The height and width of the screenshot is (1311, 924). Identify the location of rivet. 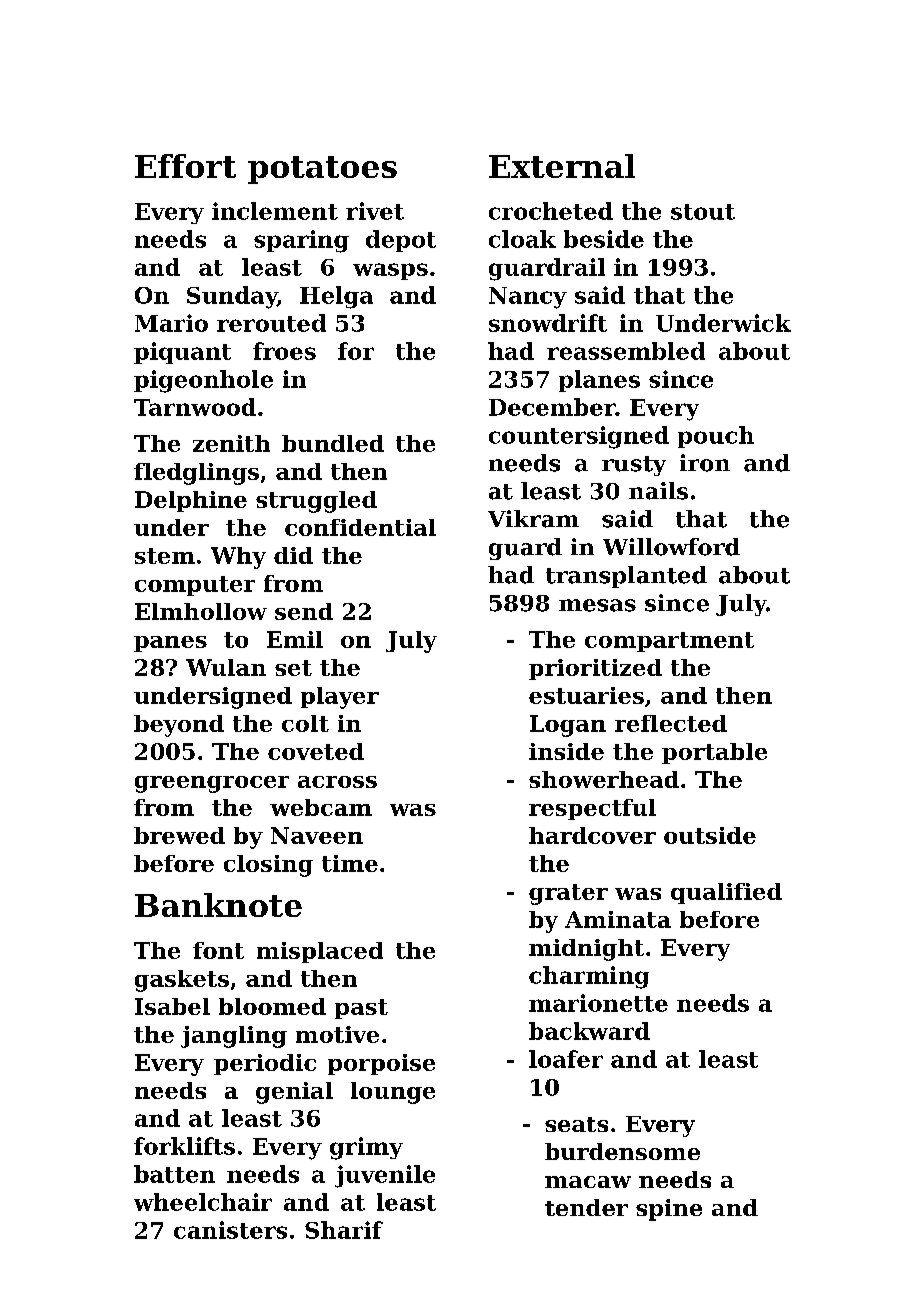
(375, 211).
